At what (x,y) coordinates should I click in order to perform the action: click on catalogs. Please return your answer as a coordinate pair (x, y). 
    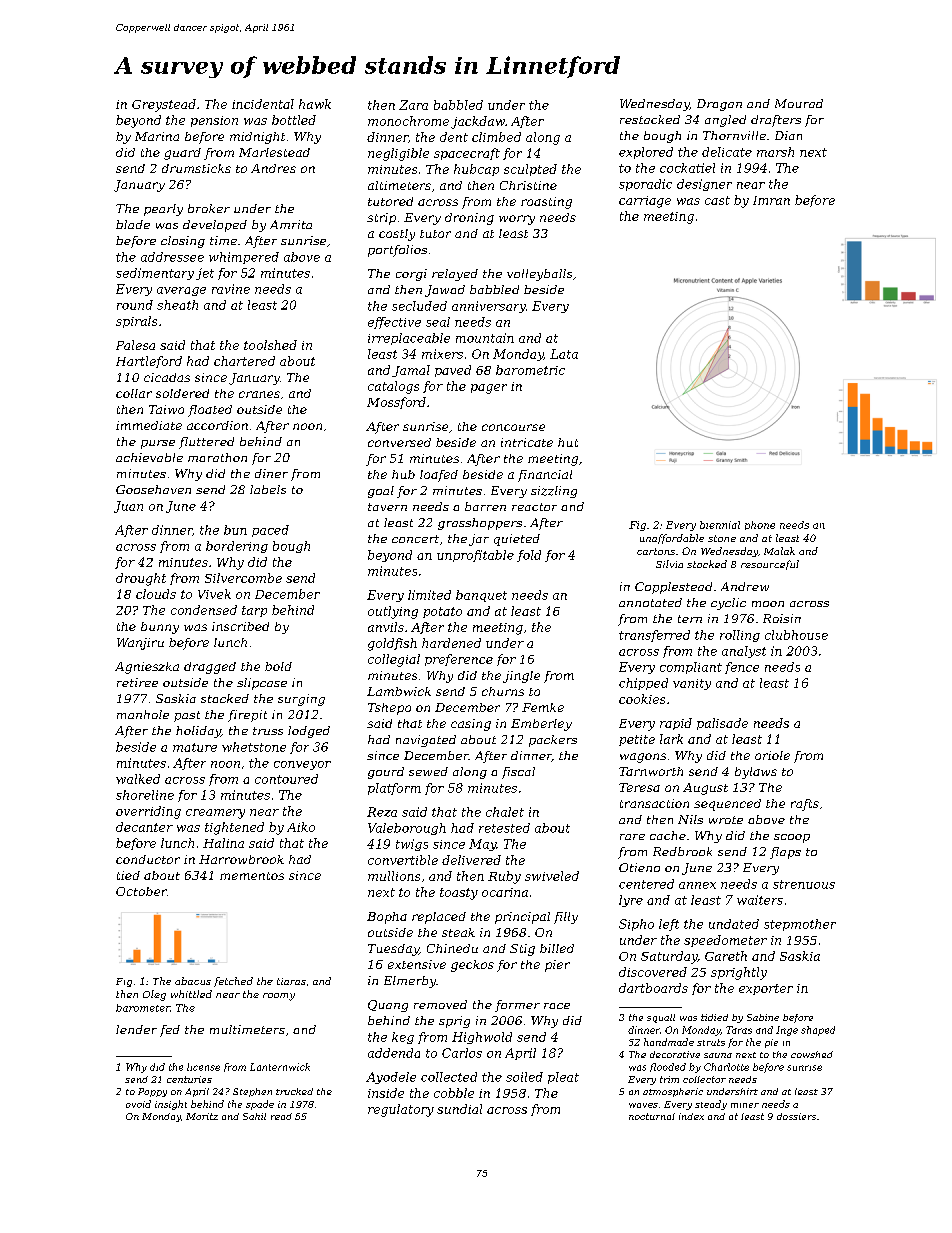
    Looking at the image, I should click on (393, 387).
